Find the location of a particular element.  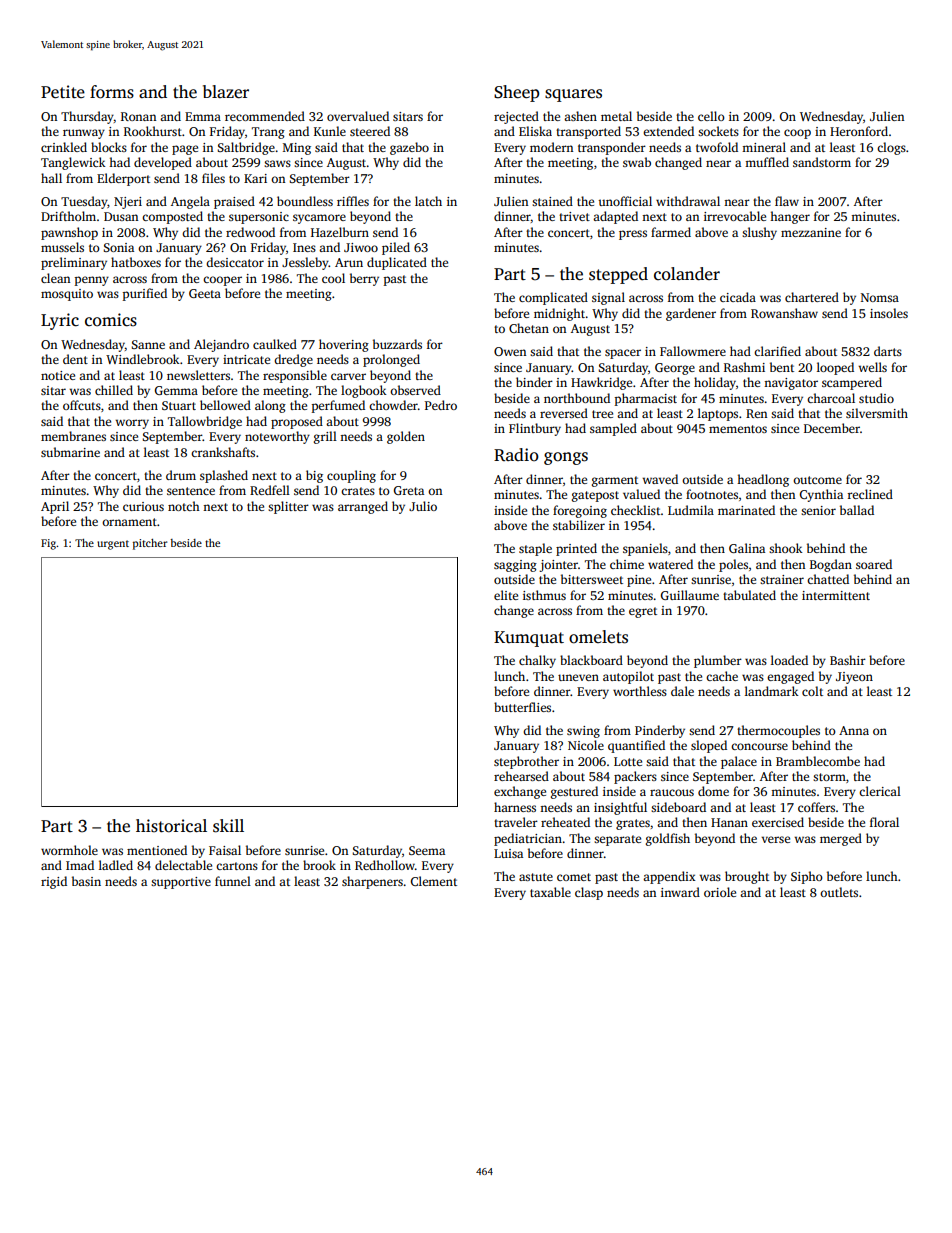

Elderport is located at coordinates (123, 179).
